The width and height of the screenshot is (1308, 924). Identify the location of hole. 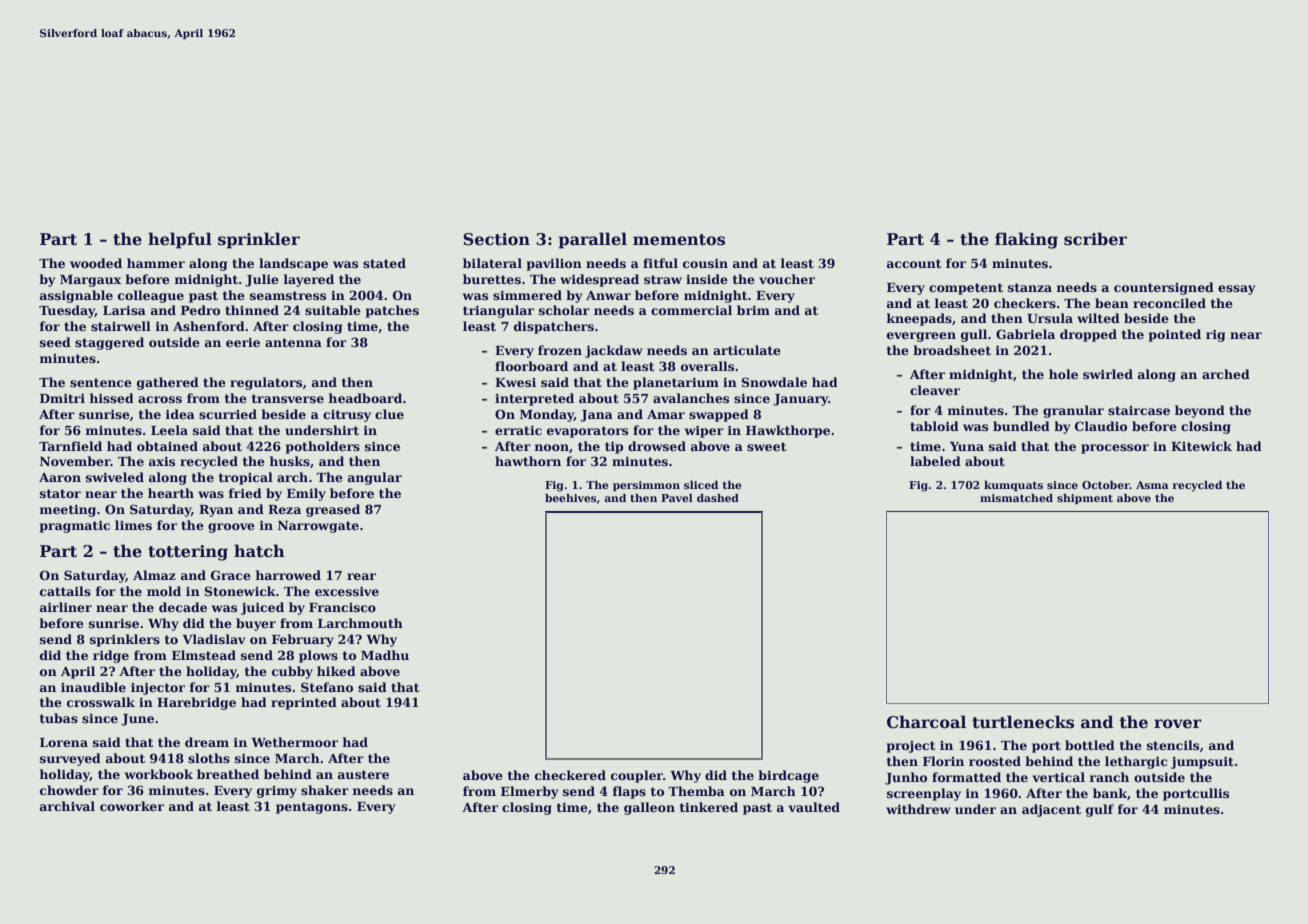
(1063, 374).
